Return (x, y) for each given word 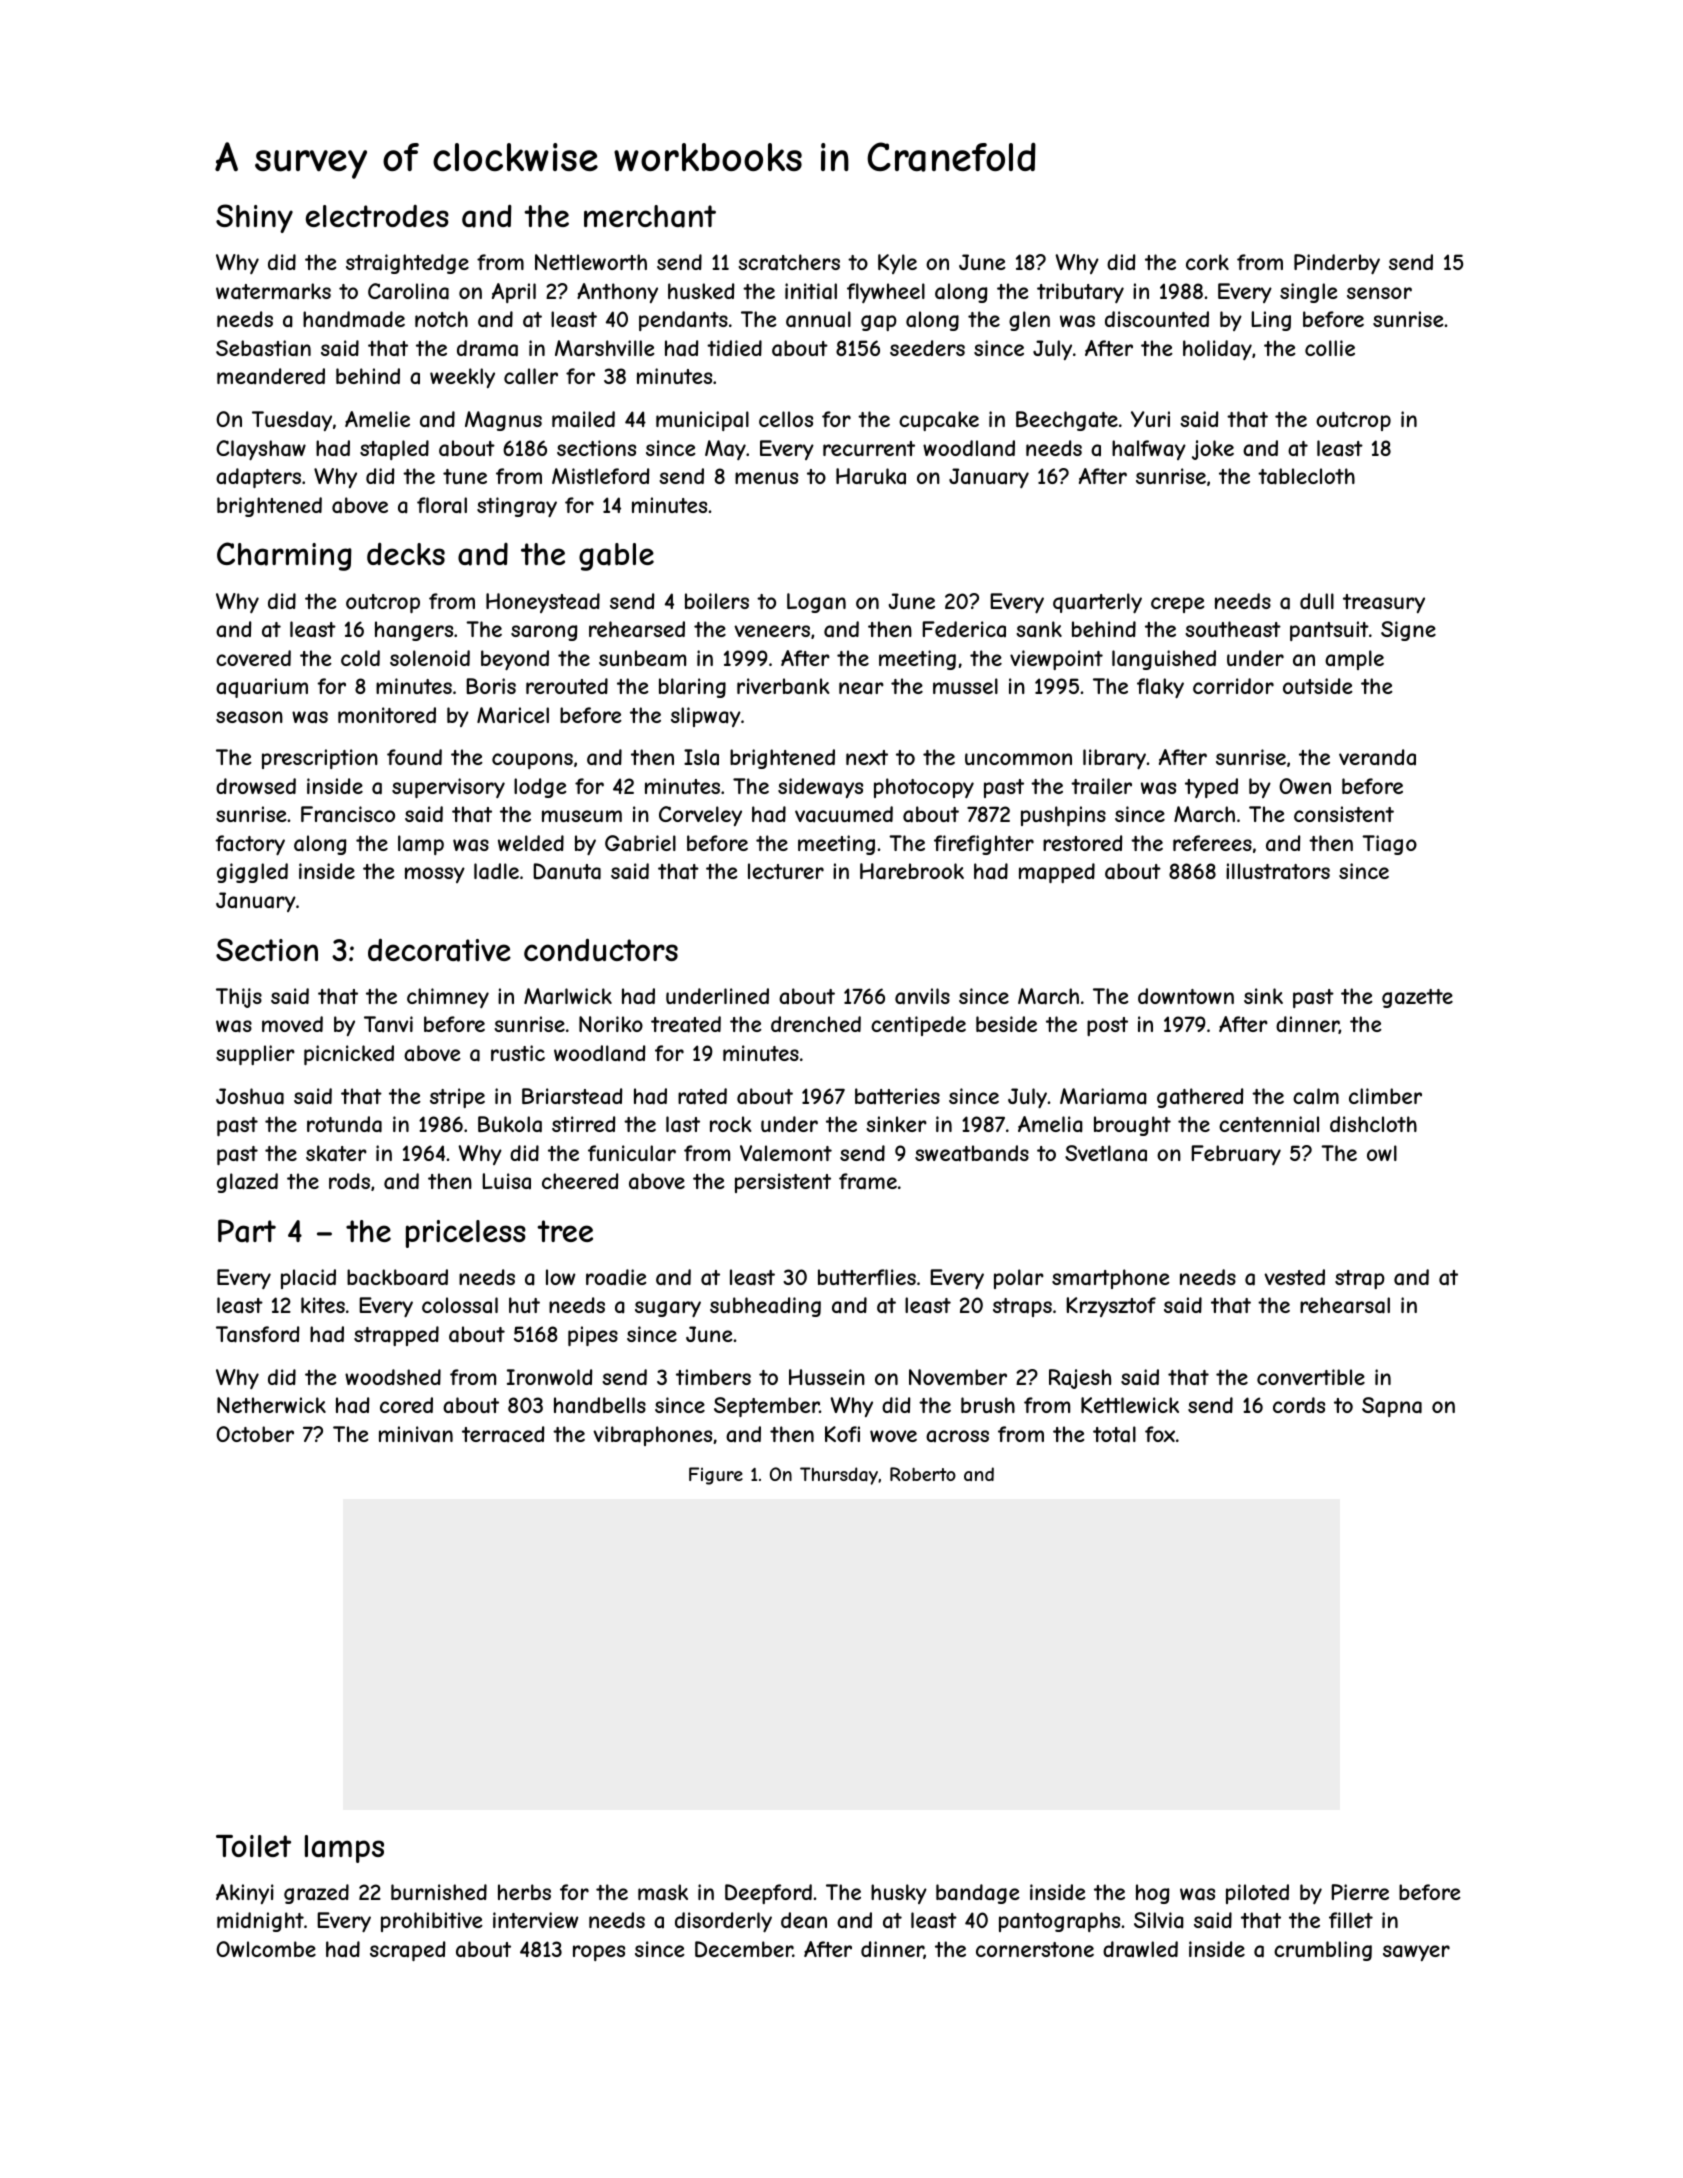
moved (292, 1024)
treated (686, 1024)
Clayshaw (261, 450)
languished (1164, 660)
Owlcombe (266, 1949)
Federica (964, 629)
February (1236, 1155)
